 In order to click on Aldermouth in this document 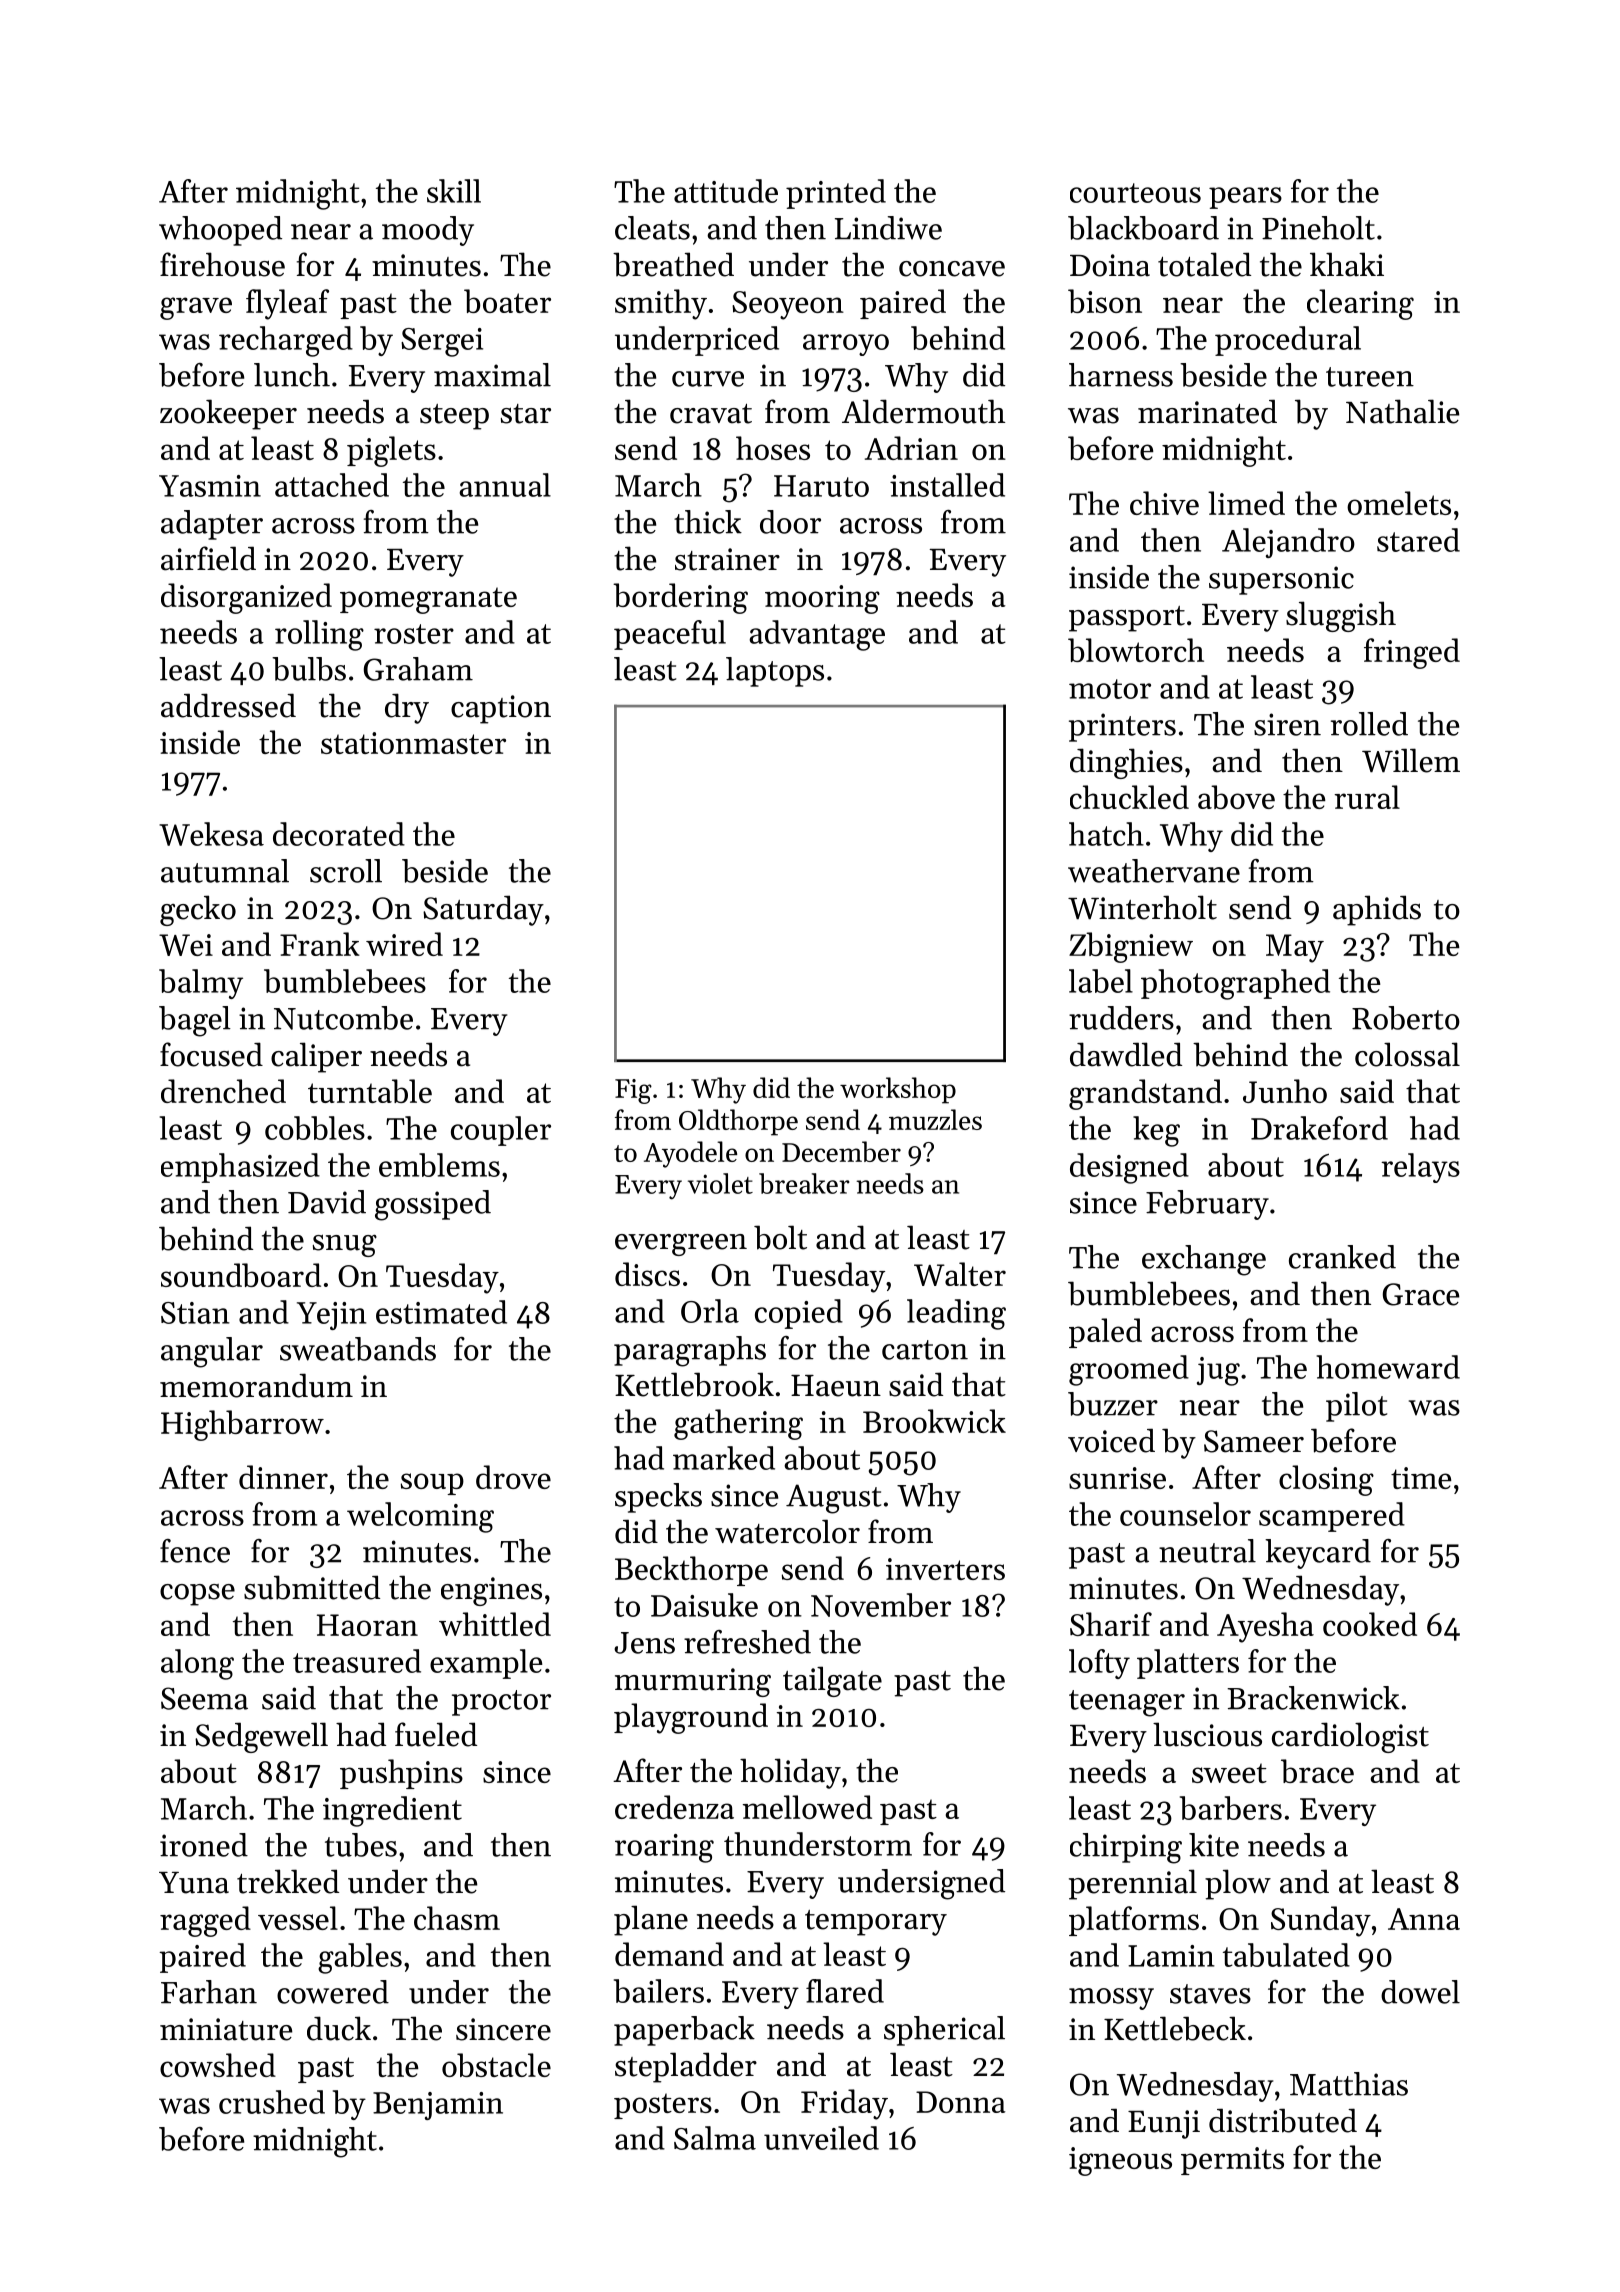, I will do `click(923, 411)`.
